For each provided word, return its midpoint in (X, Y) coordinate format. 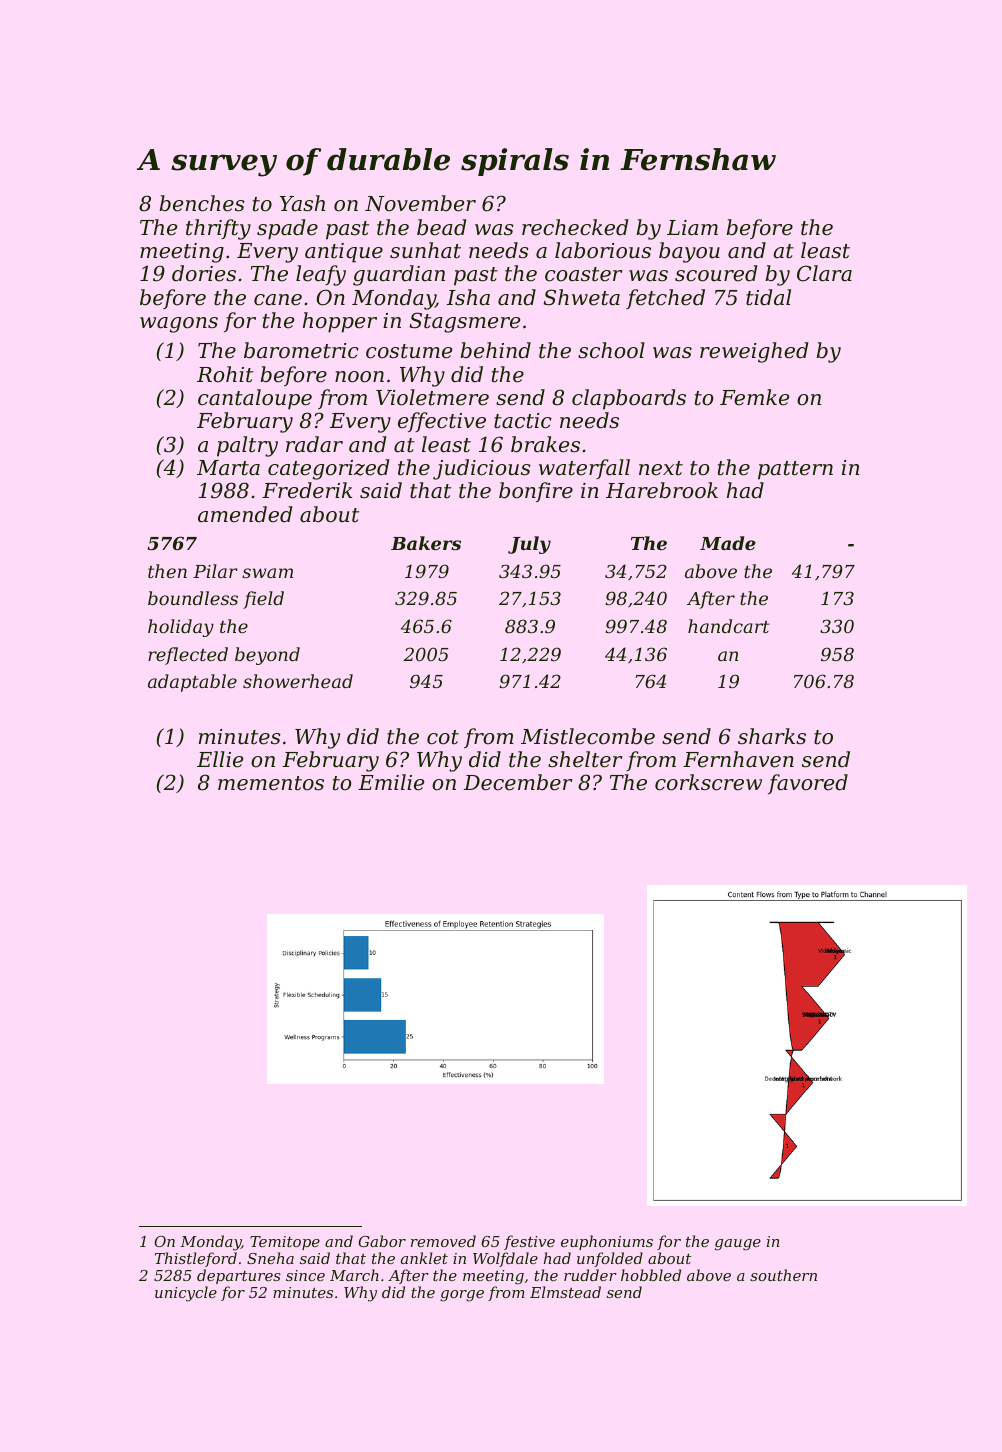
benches (202, 203)
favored (808, 784)
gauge (738, 1245)
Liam (692, 228)
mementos (271, 783)
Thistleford (196, 1259)
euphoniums (607, 1242)
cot (443, 737)
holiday (181, 628)
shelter (585, 759)
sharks (772, 736)
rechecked (575, 227)
